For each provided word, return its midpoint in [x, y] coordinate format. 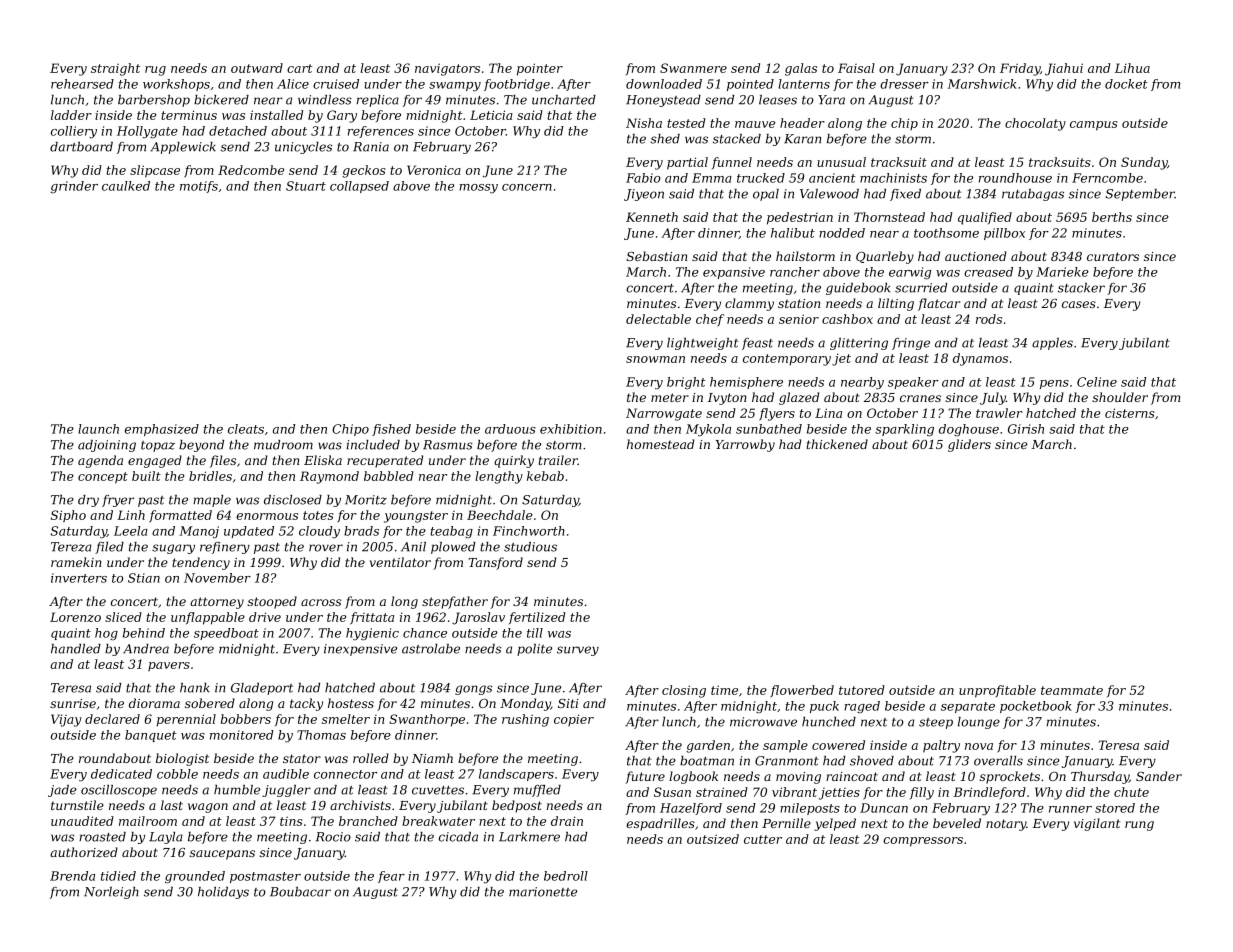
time [724, 690]
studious [530, 547]
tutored [862, 690]
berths [1112, 217]
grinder [74, 187]
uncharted [564, 100]
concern [527, 187]
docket [1126, 84]
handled [76, 649]
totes [318, 515]
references [381, 132]
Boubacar [300, 892]
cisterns [1130, 413]
